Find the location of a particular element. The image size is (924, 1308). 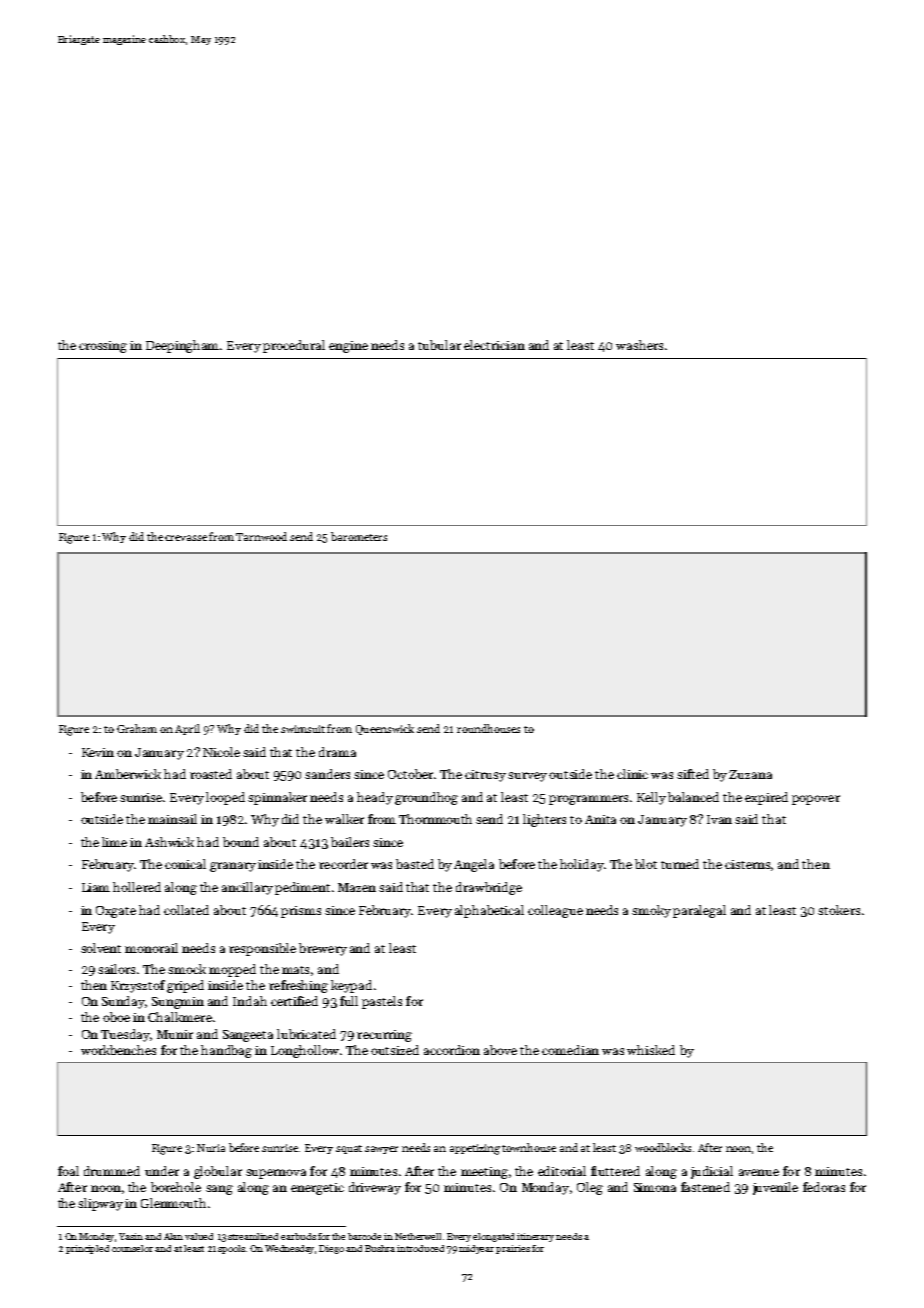

electrician is located at coordinates (494, 345).
